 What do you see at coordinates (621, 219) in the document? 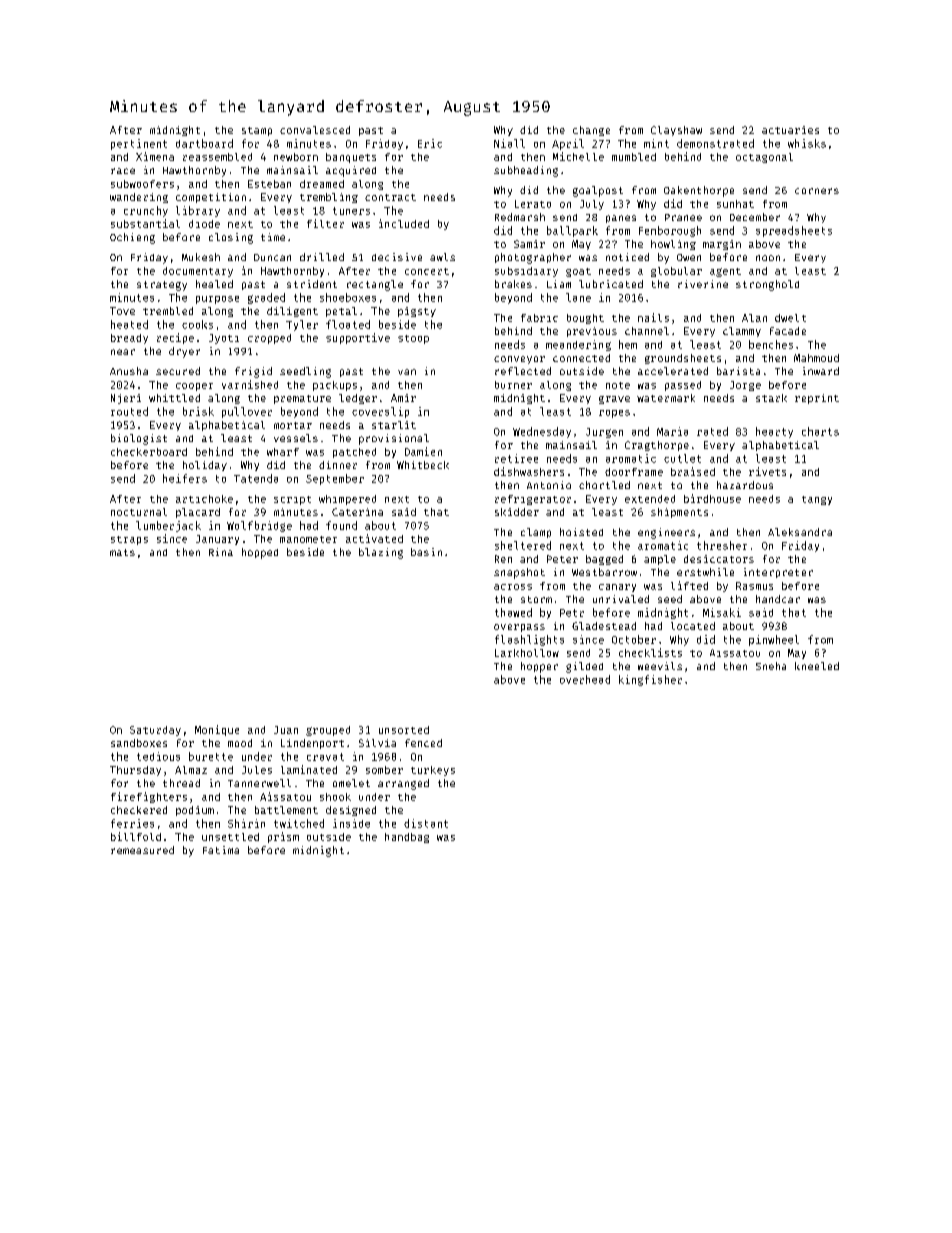
I see `panes` at bounding box center [621, 219].
